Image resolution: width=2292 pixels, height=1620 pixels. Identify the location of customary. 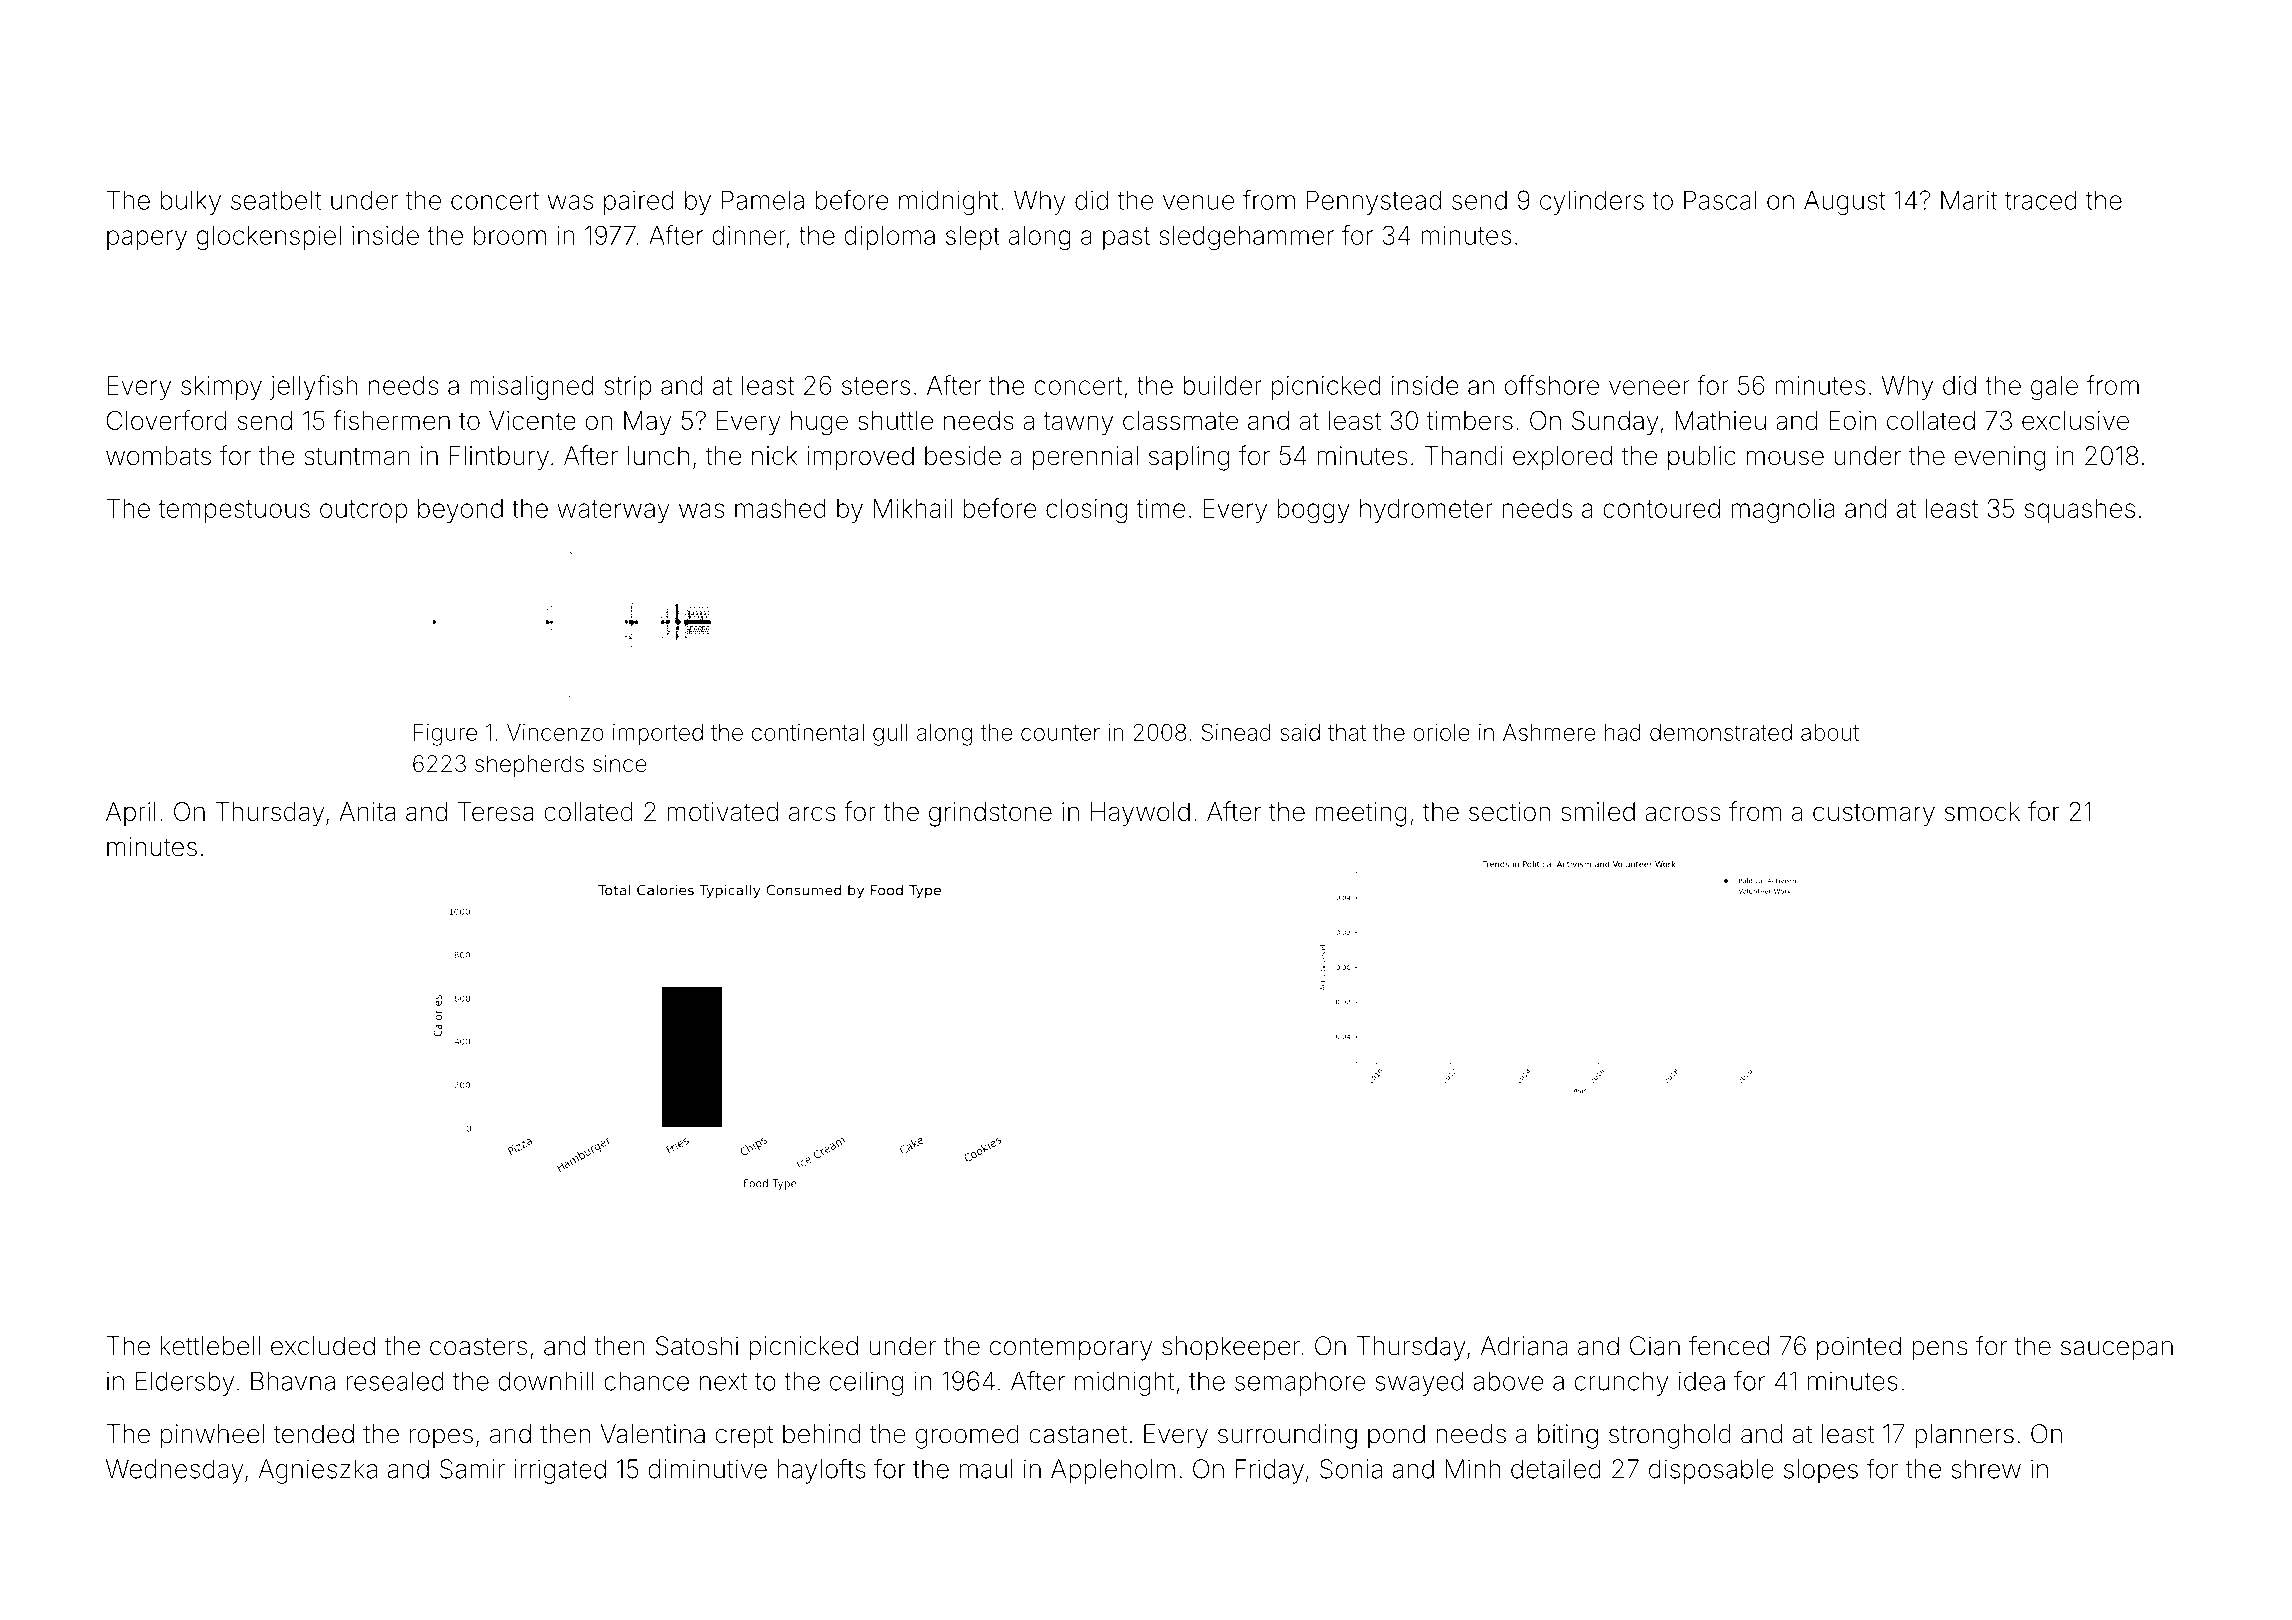
(1874, 815).
